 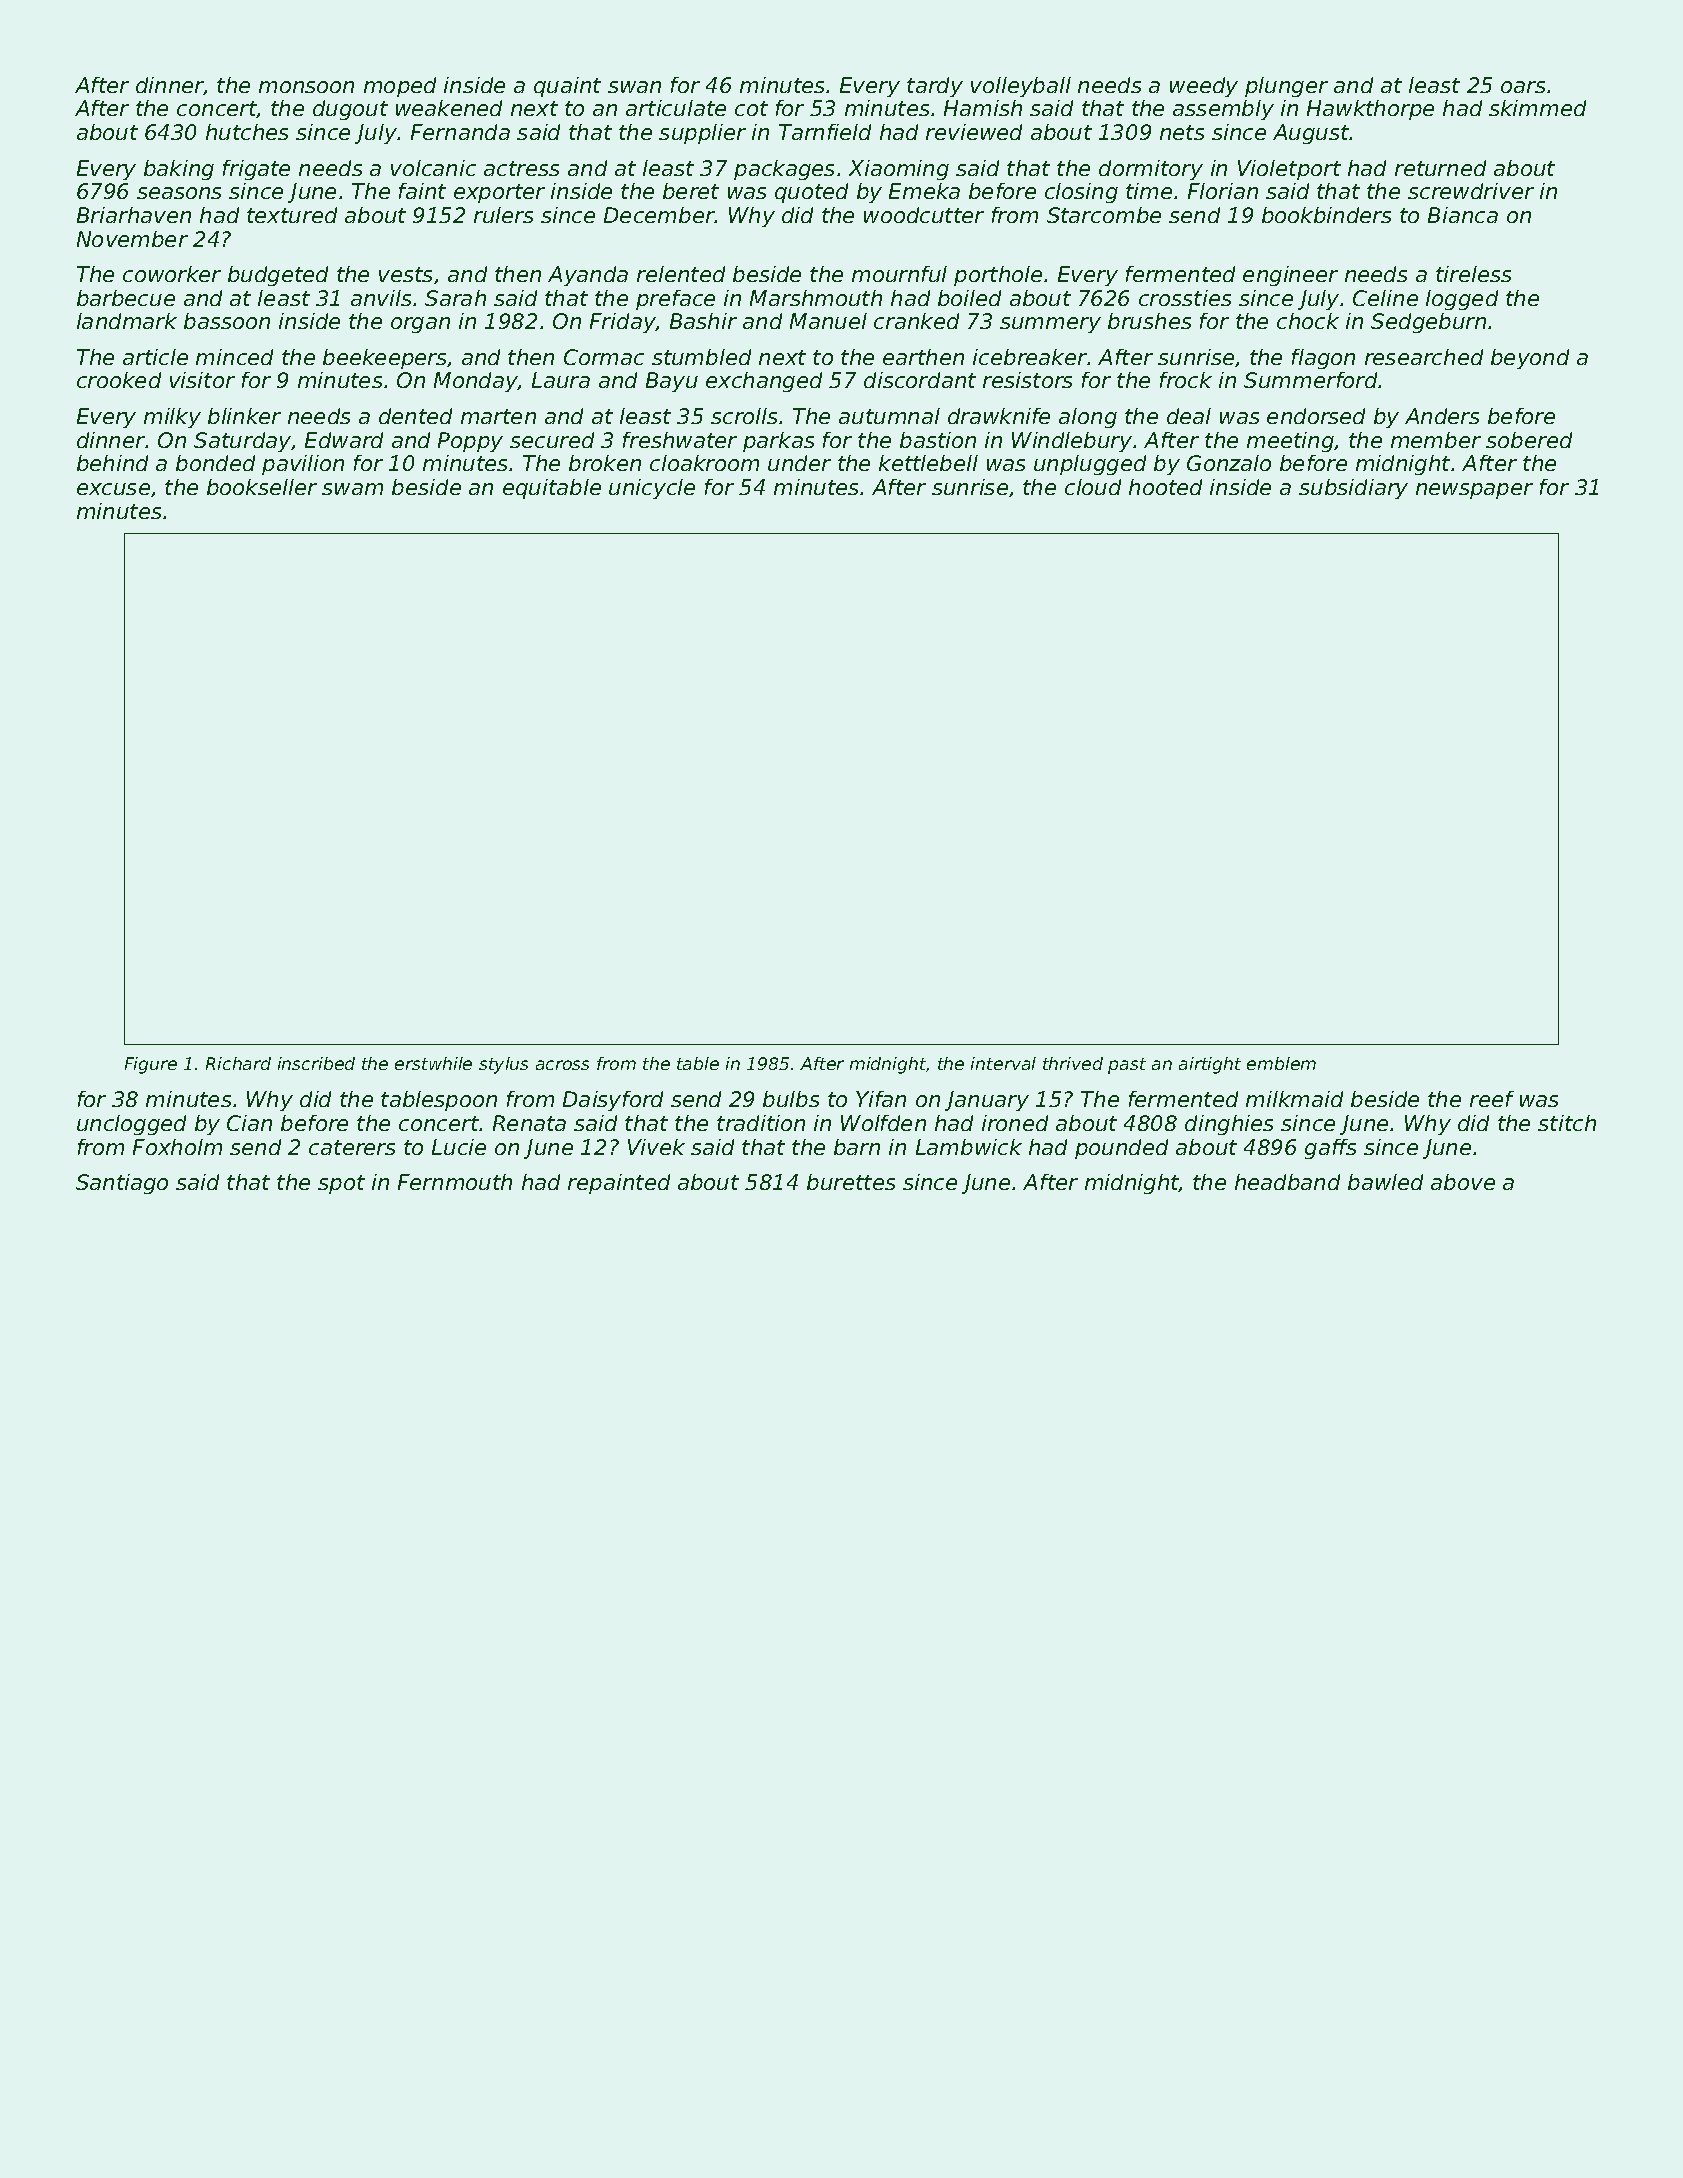 I want to click on swan, so click(x=634, y=87).
